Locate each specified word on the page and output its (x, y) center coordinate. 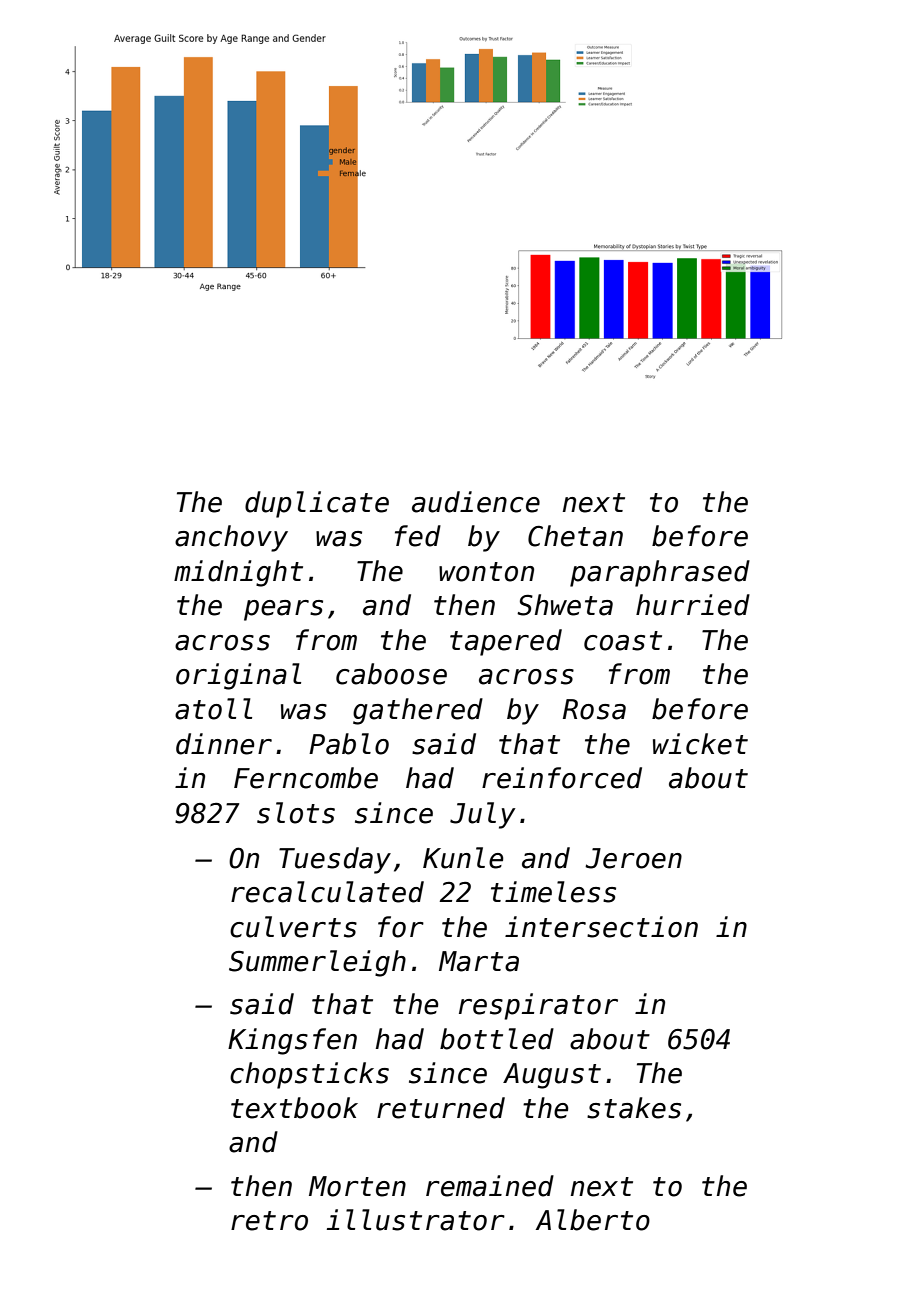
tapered (506, 642)
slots (296, 813)
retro (269, 1221)
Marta (479, 961)
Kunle (463, 858)
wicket (700, 744)
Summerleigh (317, 963)
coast (623, 641)
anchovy (231, 538)
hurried (693, 605)
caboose (391, 674)
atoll (213, 709)
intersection (601, 927)
